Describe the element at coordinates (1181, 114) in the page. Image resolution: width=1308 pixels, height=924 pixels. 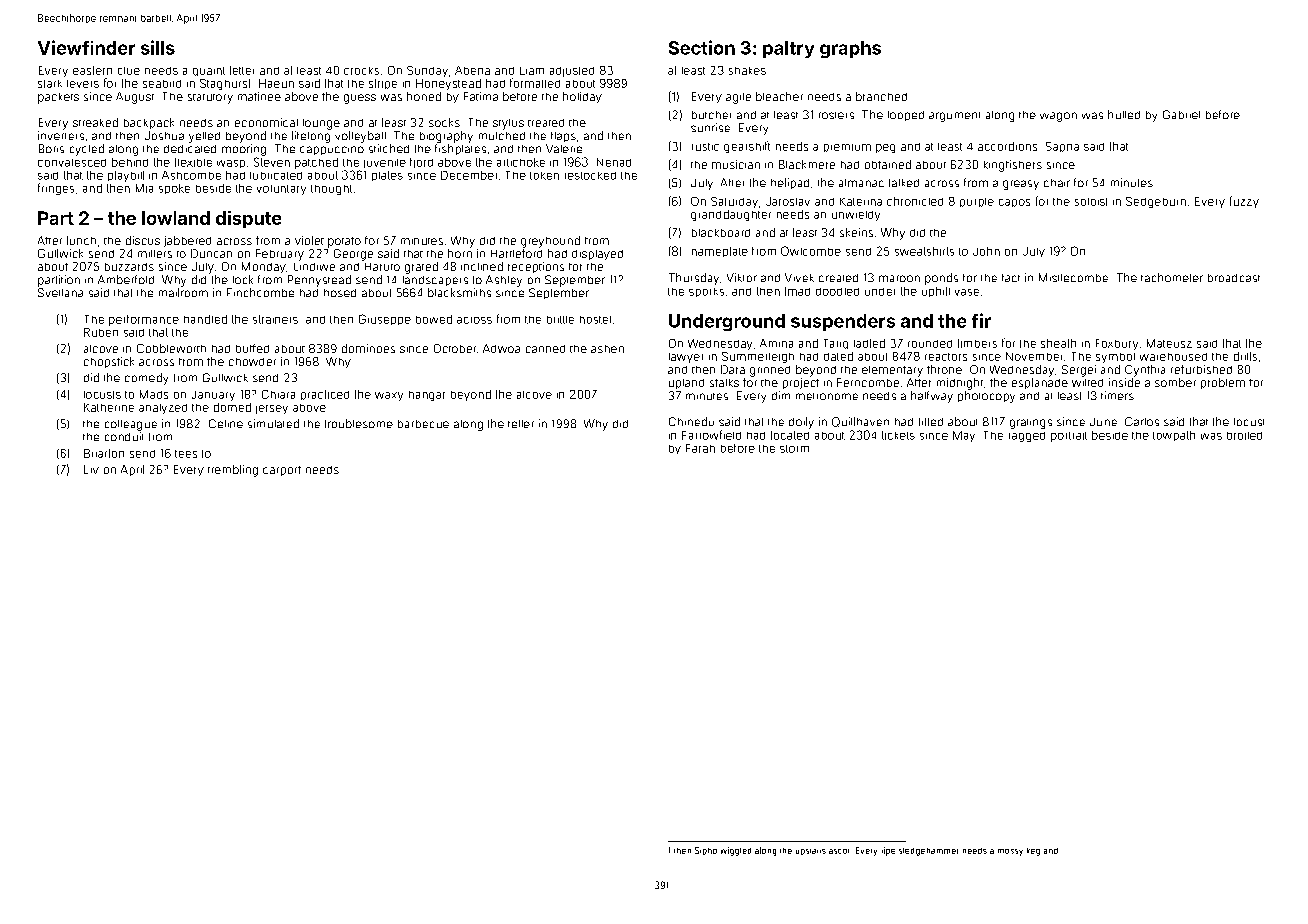
I see `Gabriel` at that location.
